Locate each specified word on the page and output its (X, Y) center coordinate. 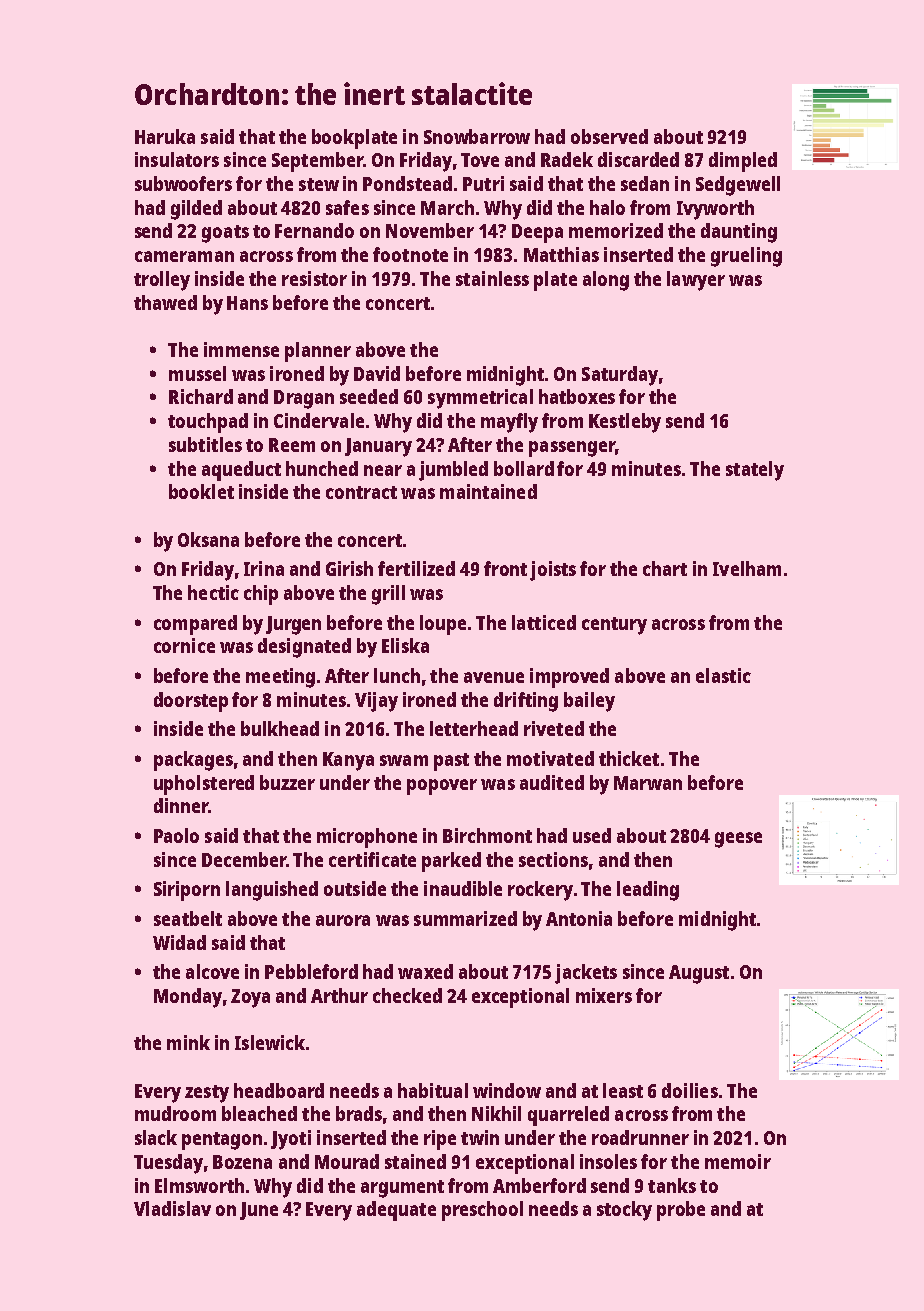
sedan (645, 183)
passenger (572, 449)
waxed (425, 971)
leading (648, 891)
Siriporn (187, 891)
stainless (492, 278)
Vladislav (172, 1208)
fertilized (416, 568)
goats (225, 234)
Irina (264, 568)
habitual (433, 1090)
